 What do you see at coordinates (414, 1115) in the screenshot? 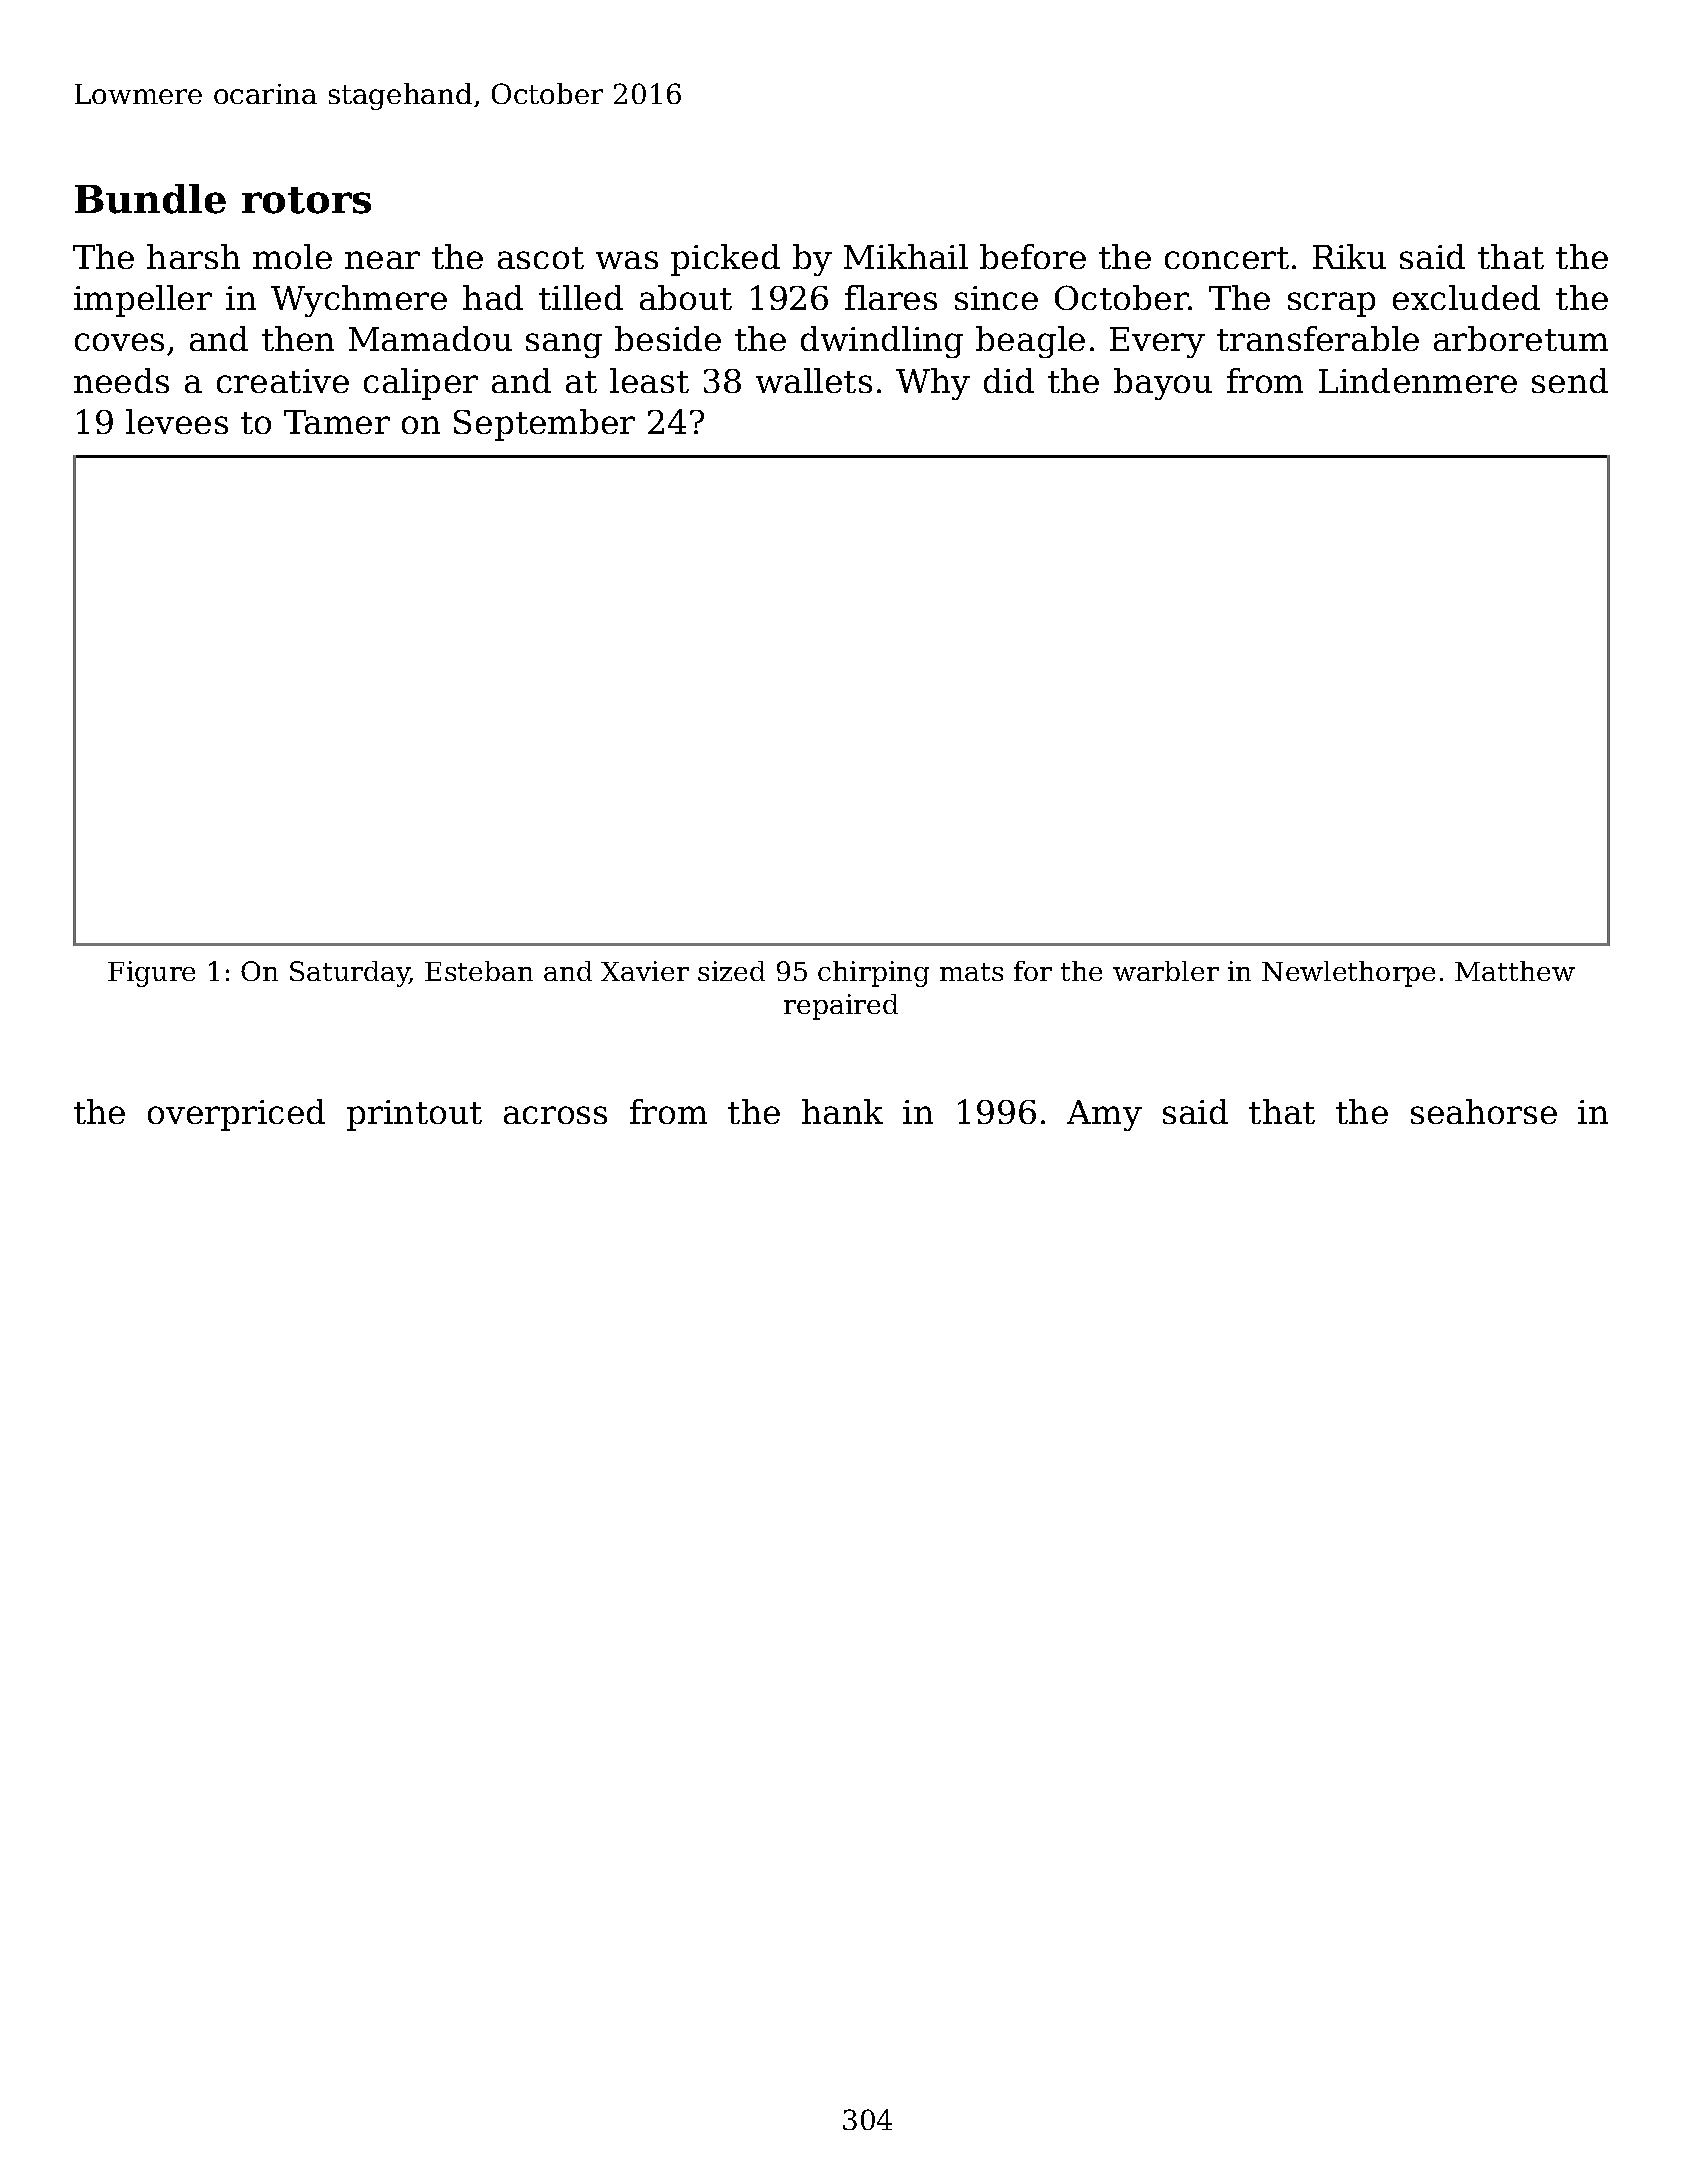
I see `printout` at bounding box center [414, 1115].
